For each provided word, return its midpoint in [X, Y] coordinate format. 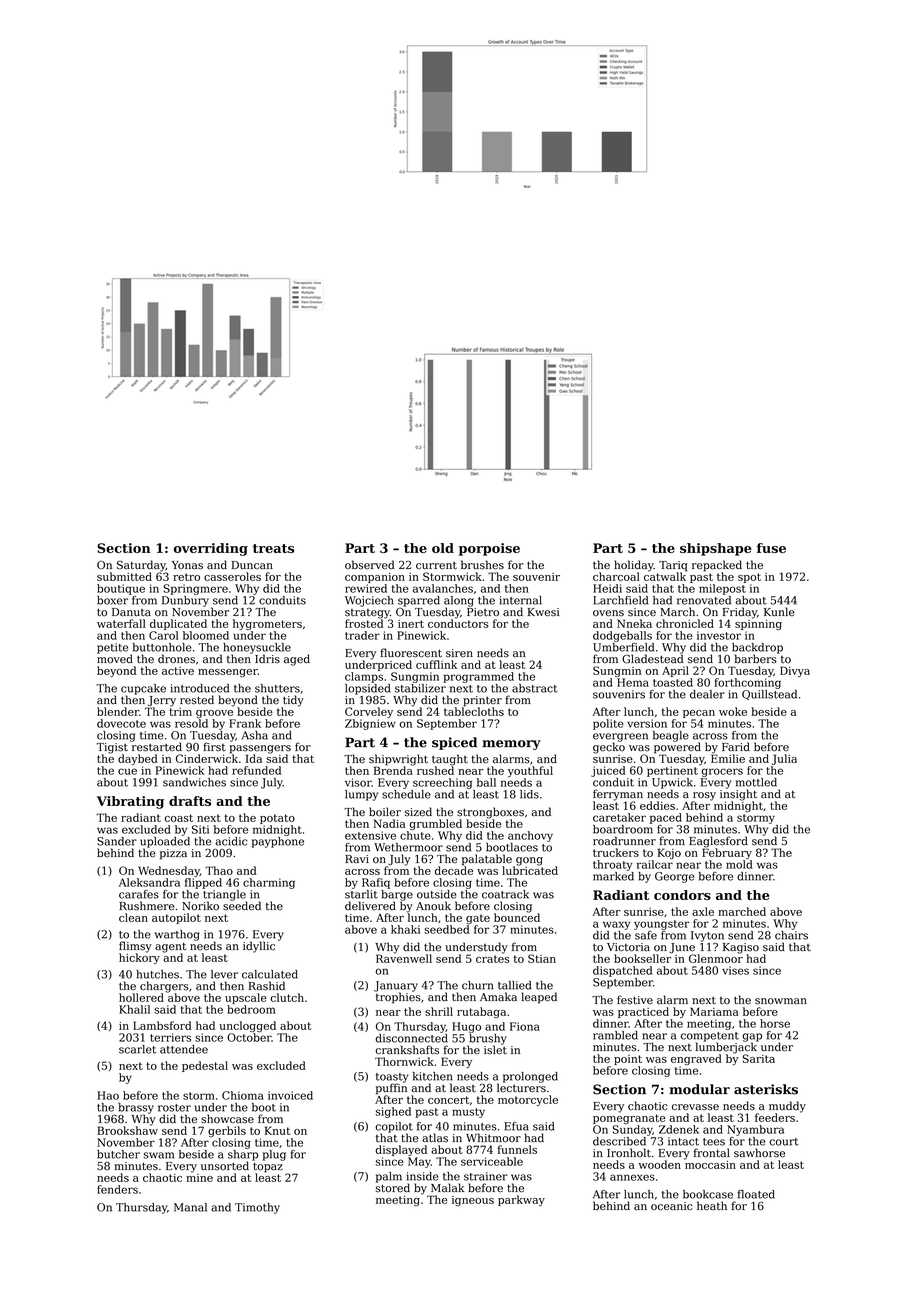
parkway [521, 1200]
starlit [361, 894]
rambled [615, 1035]
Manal [190, 1207]
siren [459, 653]
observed [369, 565]
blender [118, 711]
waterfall [121, 623]
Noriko [200, 906]
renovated [704, 600]
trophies [398, 998]
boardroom [623, 829]
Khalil [134, 1009]
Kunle [779, 612]
